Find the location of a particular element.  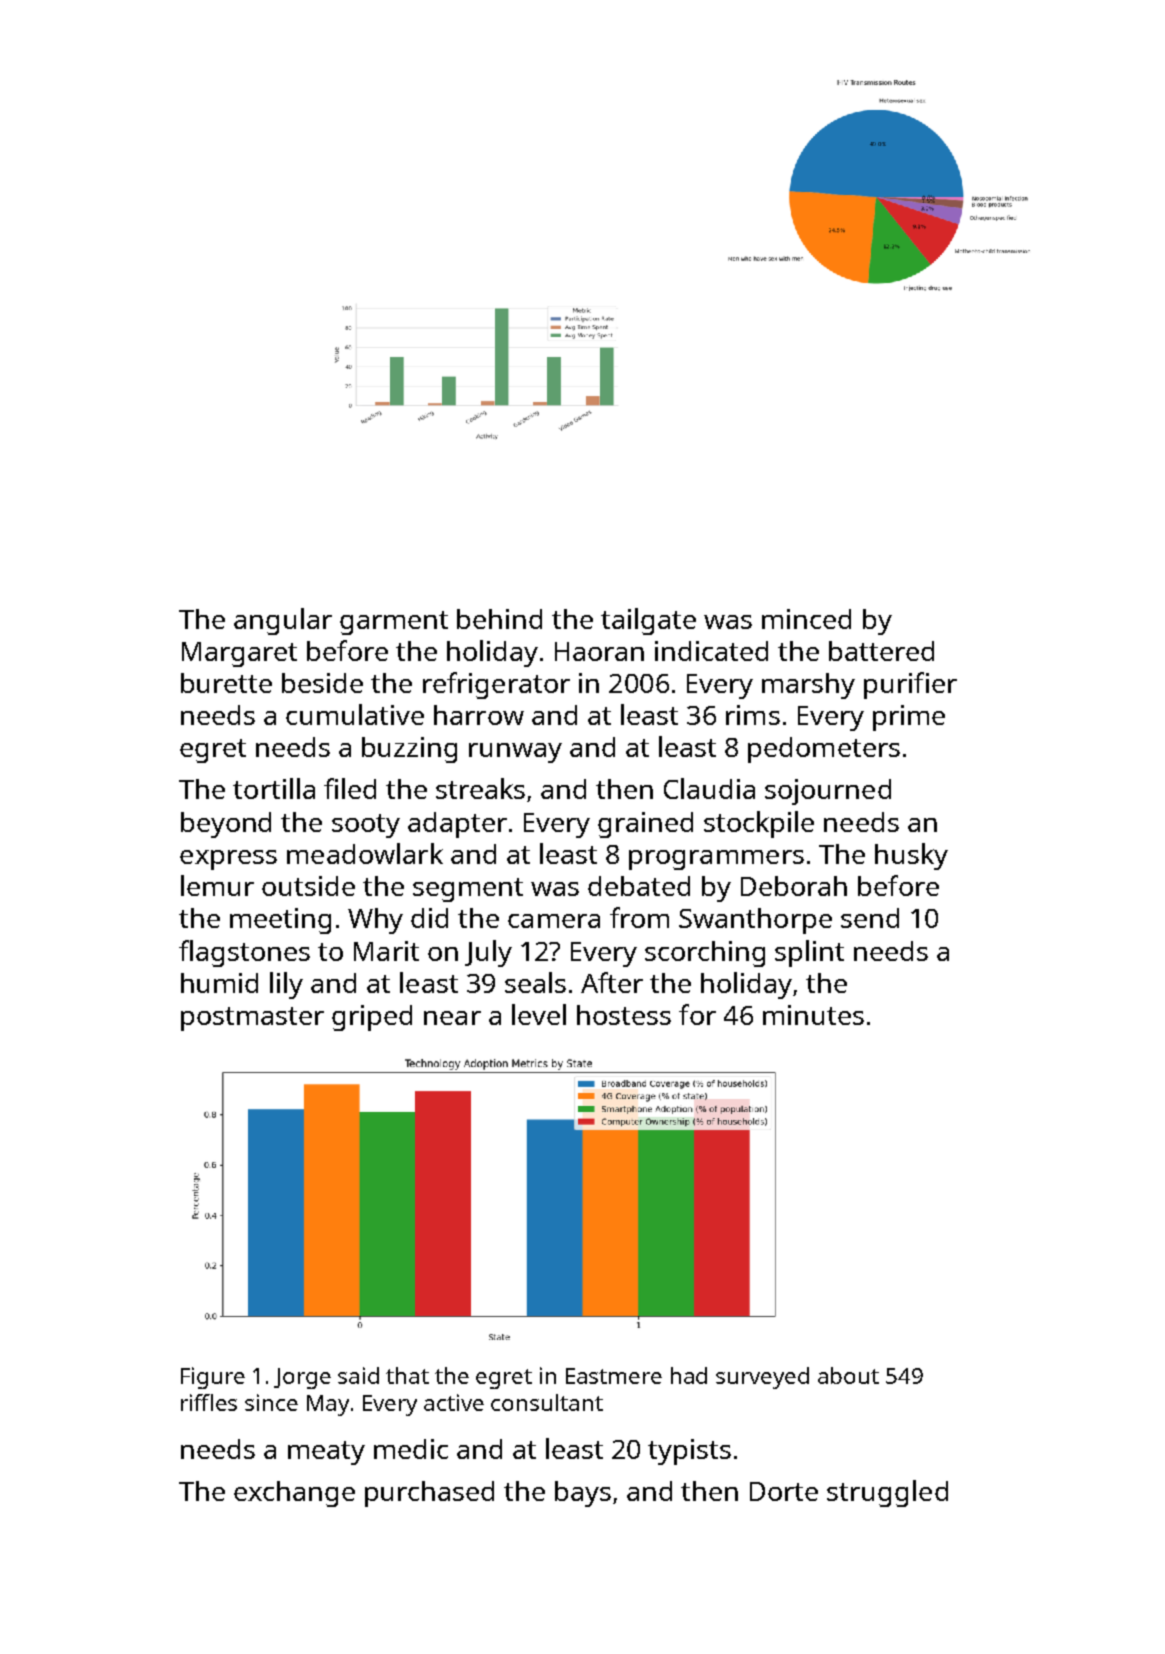

hostess is located at coordinates (624, 1015).
